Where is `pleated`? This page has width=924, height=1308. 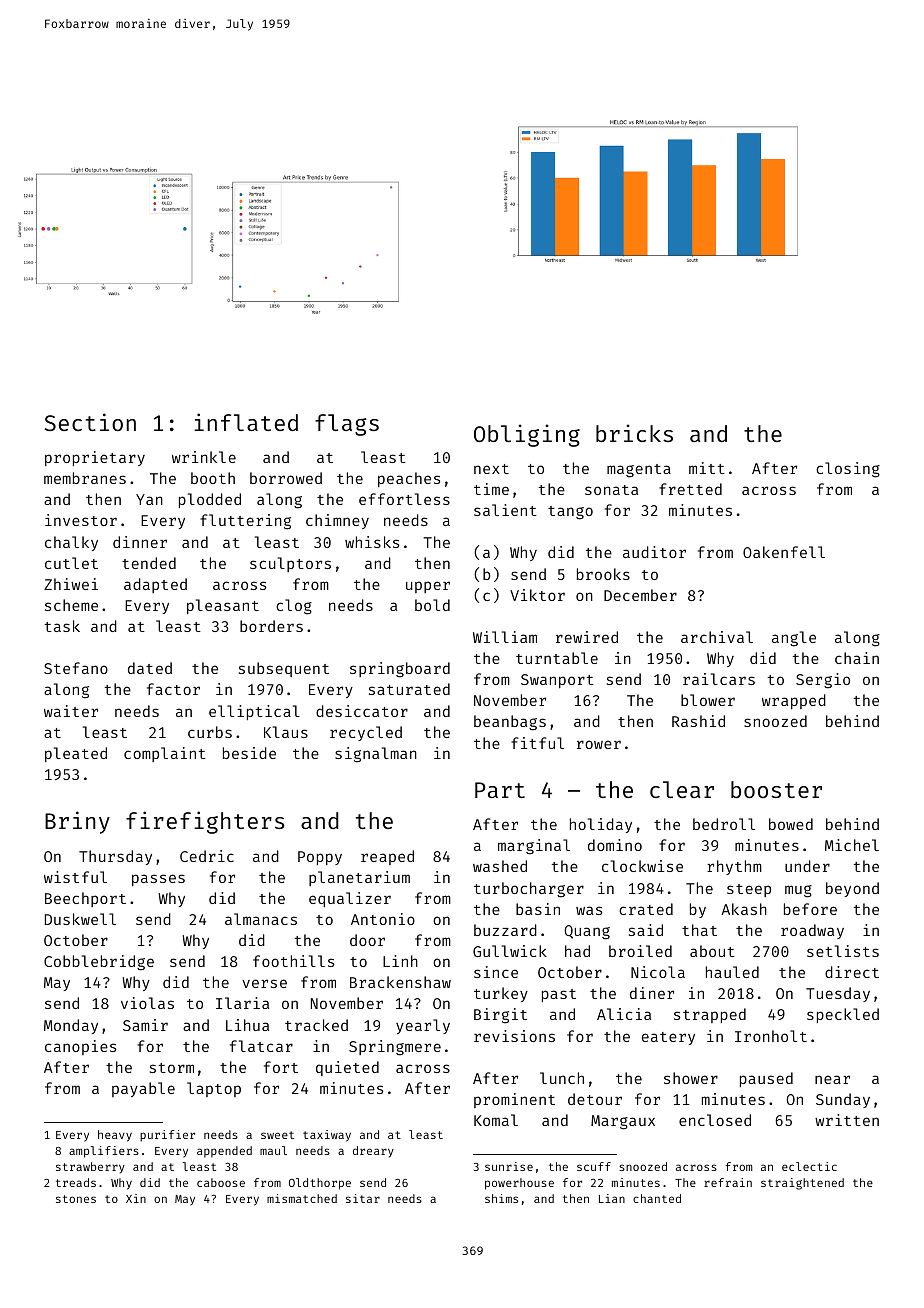
pleated is located at coordinates (76, 754).
